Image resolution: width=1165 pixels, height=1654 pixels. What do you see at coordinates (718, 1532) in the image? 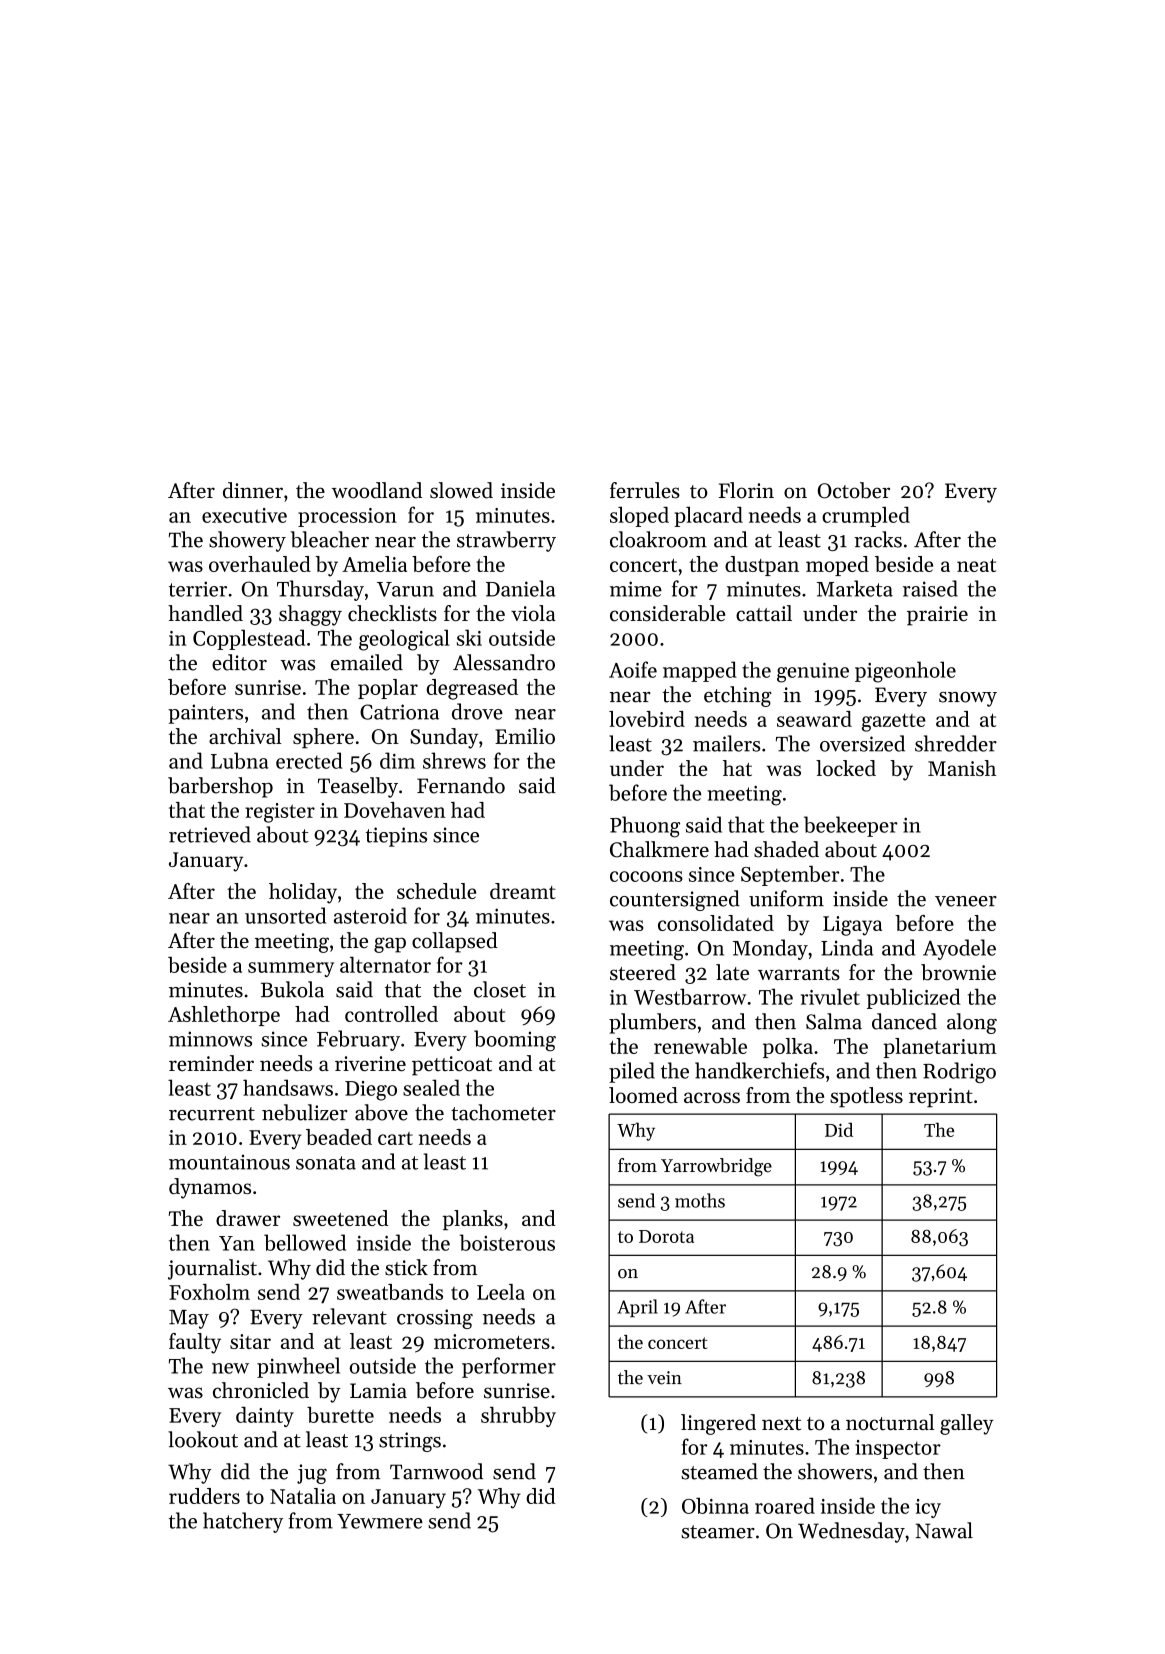
I see `steamer` at bounding box center [718, 1532].
